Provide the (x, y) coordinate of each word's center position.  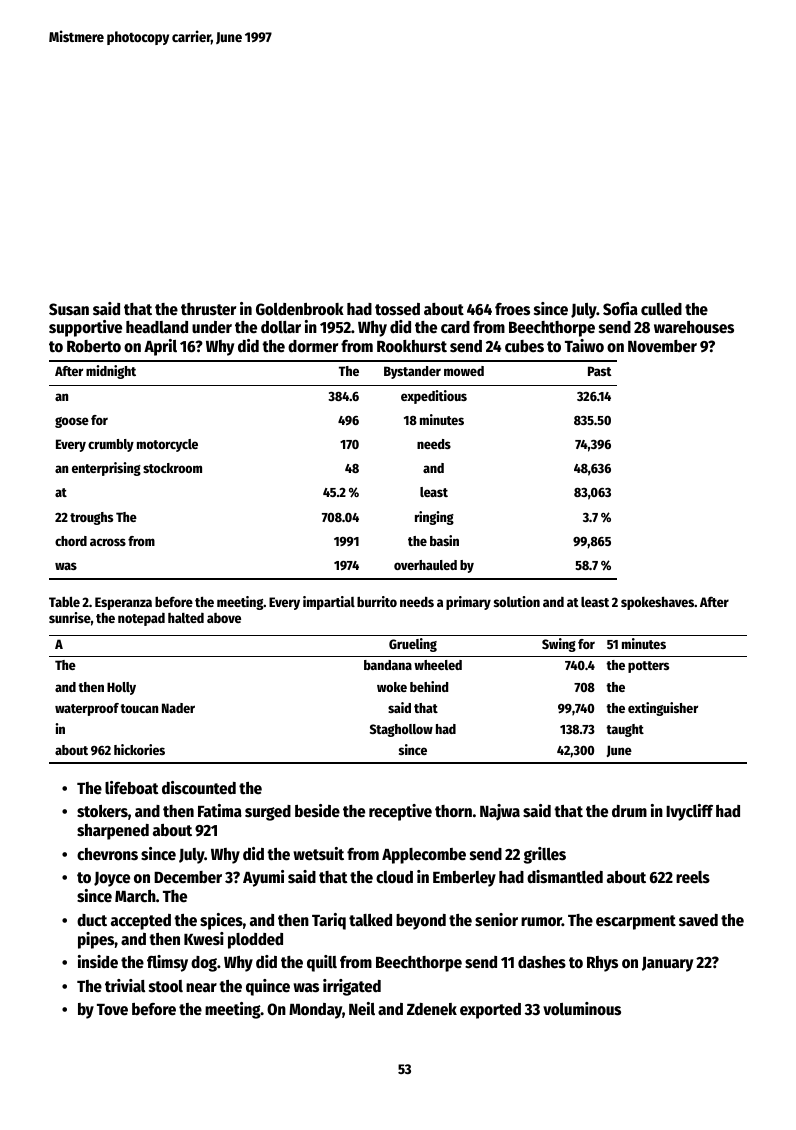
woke (392, 687)
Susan (69, 309)
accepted (141, 922)
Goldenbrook (300, 309)
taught (625, 730)
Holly (121, 688)
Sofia (620, 309)
